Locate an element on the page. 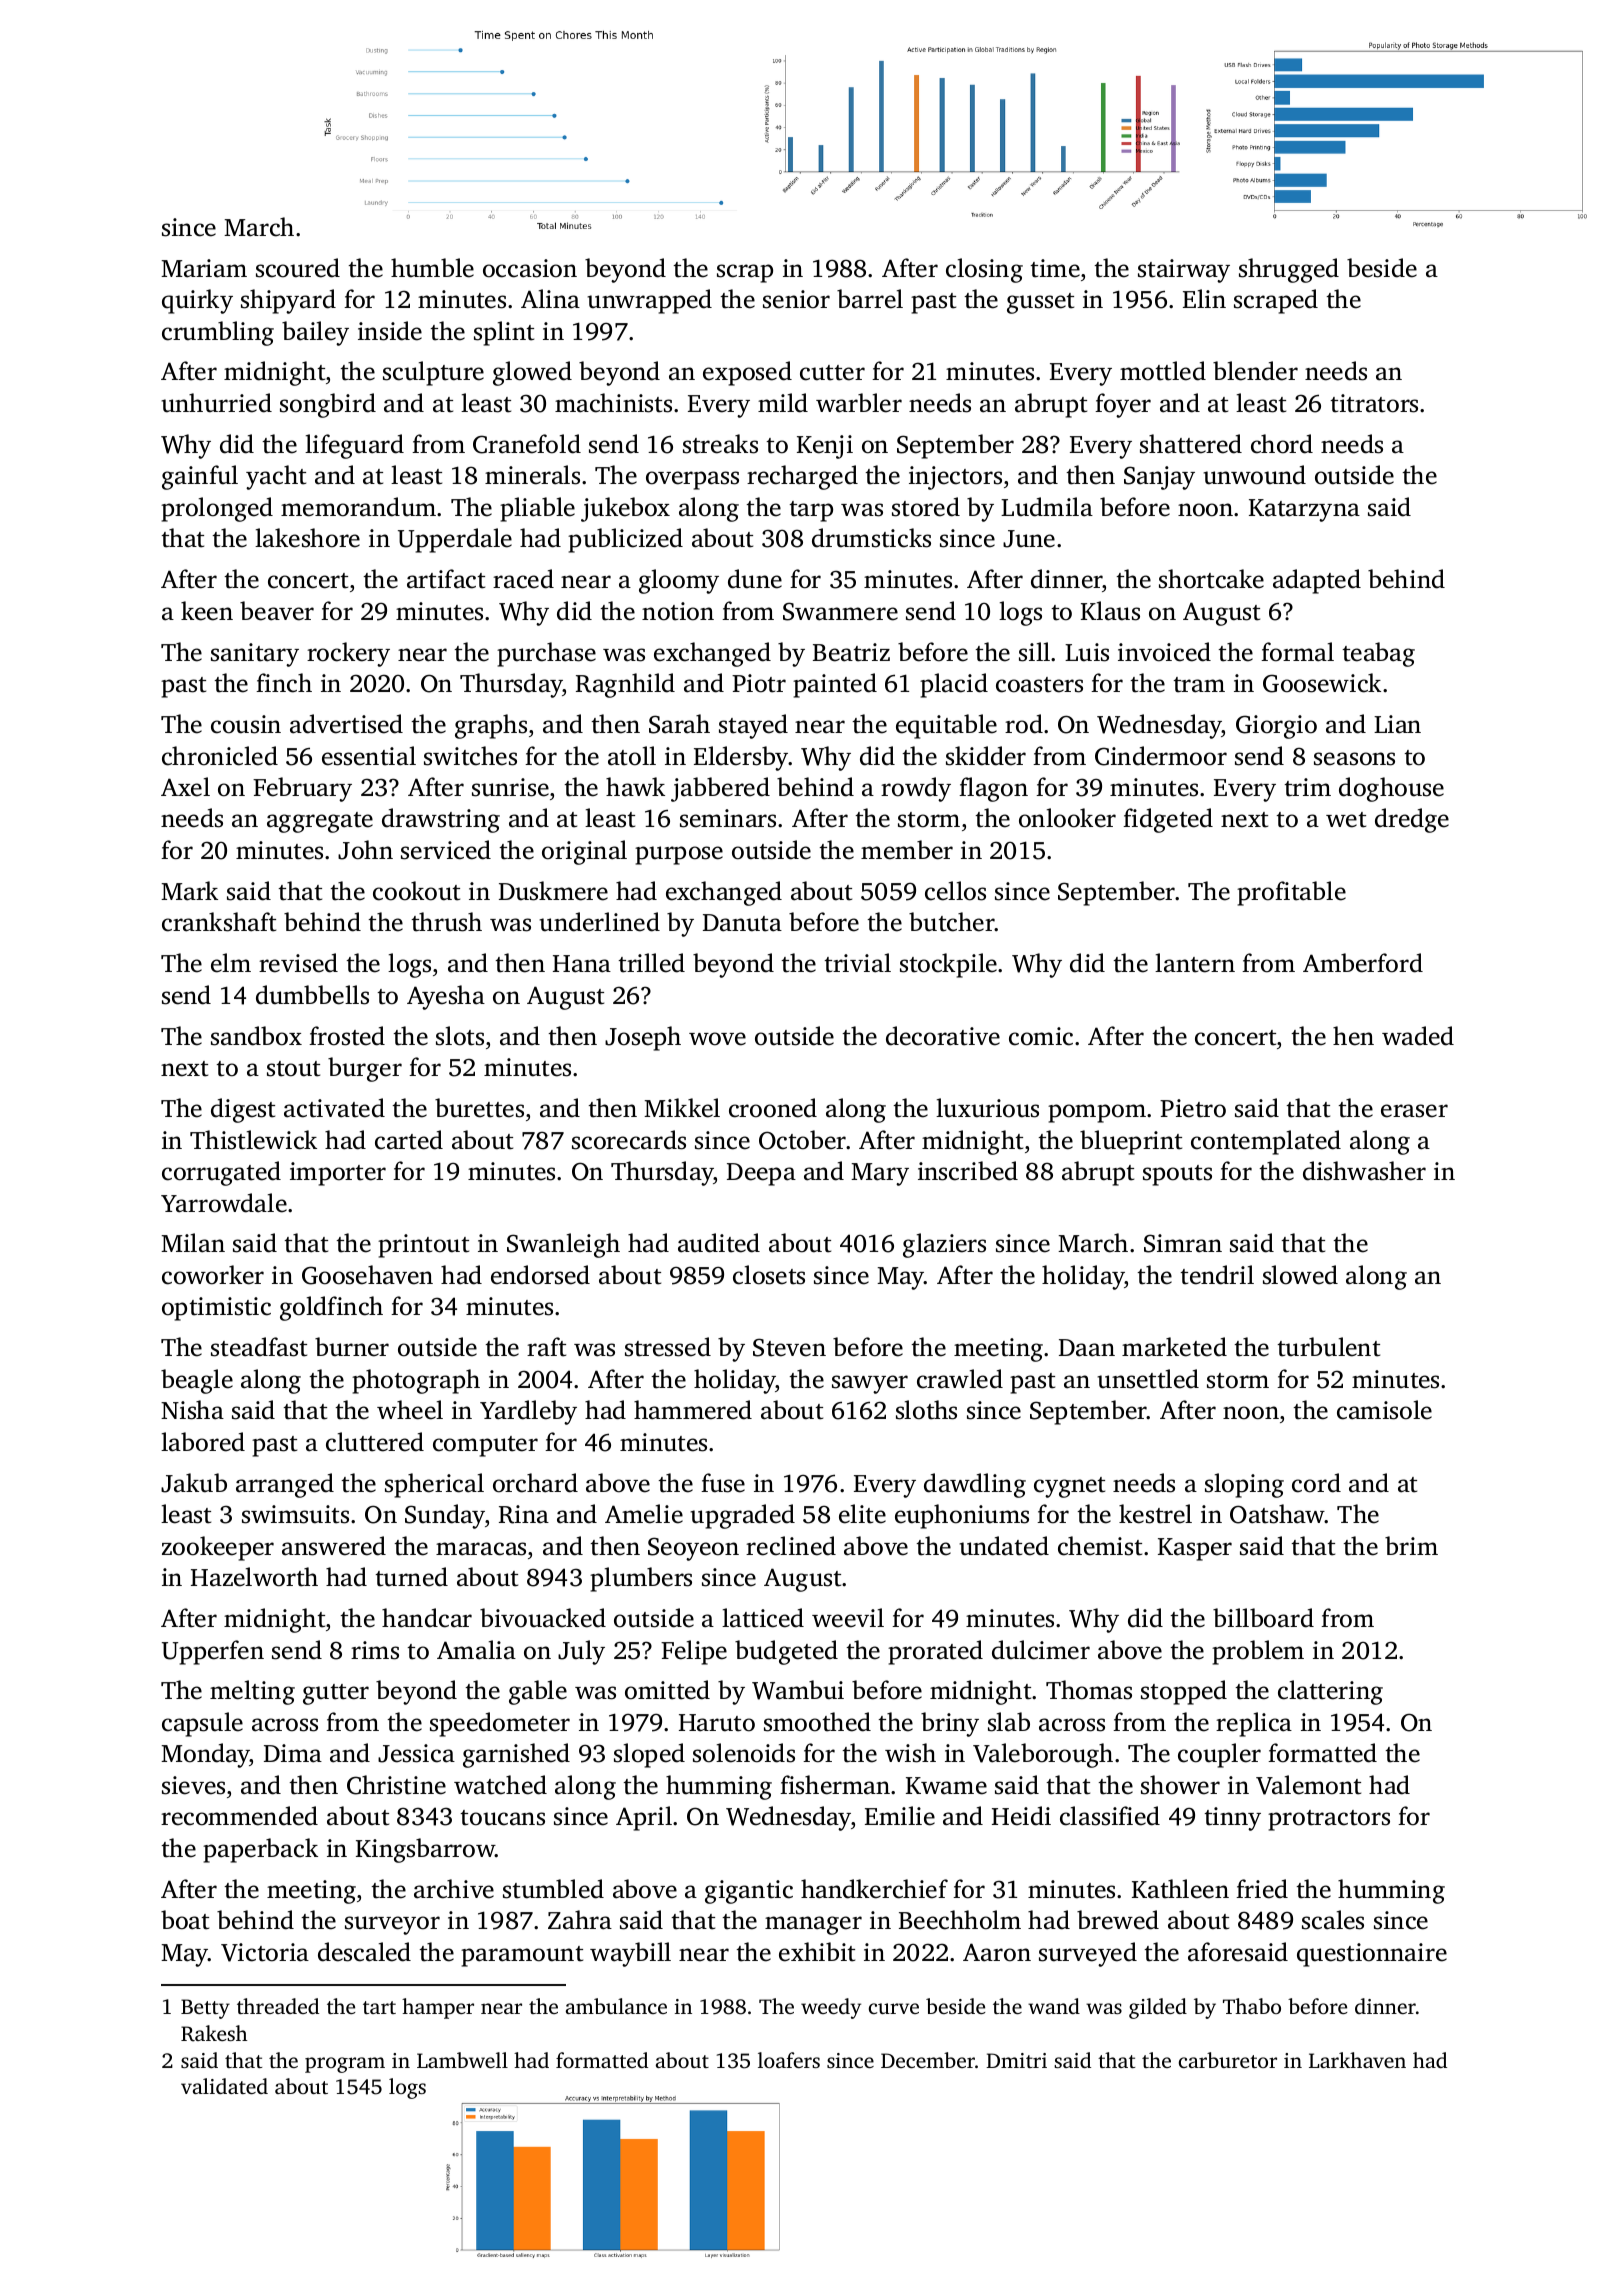 Image resolution: width=1620 pixels, height=2292 pixels. loafers is located at coordinates (789, 2060).
